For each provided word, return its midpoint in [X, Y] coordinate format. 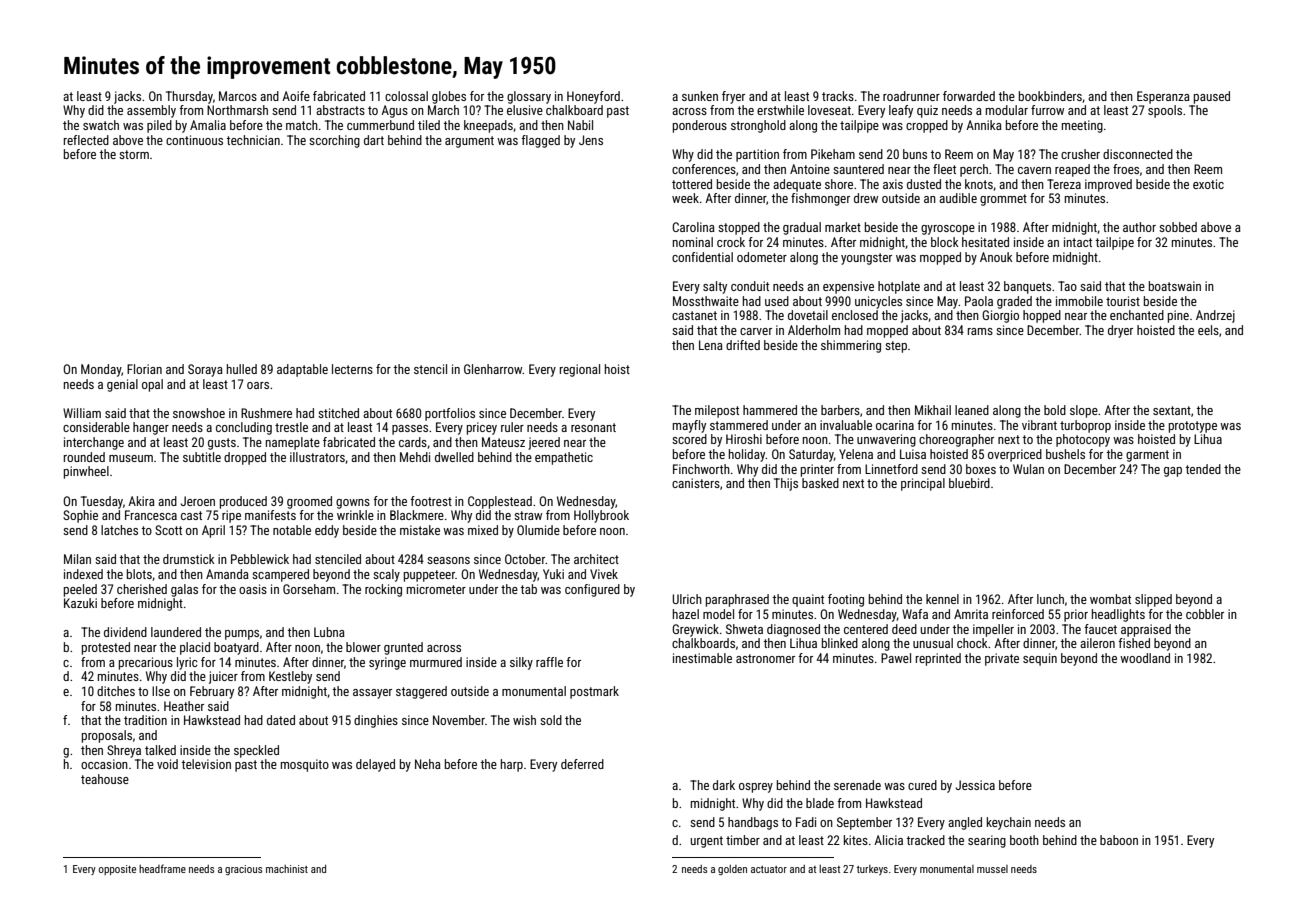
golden [732, 870]
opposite [117, 870]
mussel [992, 869]
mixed [483, 530]
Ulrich [687, 599]
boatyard [236, 648]
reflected [86, 140]
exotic [1208, 184]
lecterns [352, 369]
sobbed [1178, 227]
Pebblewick [260, 559]
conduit [750, 286]
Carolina [693, 227]
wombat [1110, 599]
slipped [1153, 600]
